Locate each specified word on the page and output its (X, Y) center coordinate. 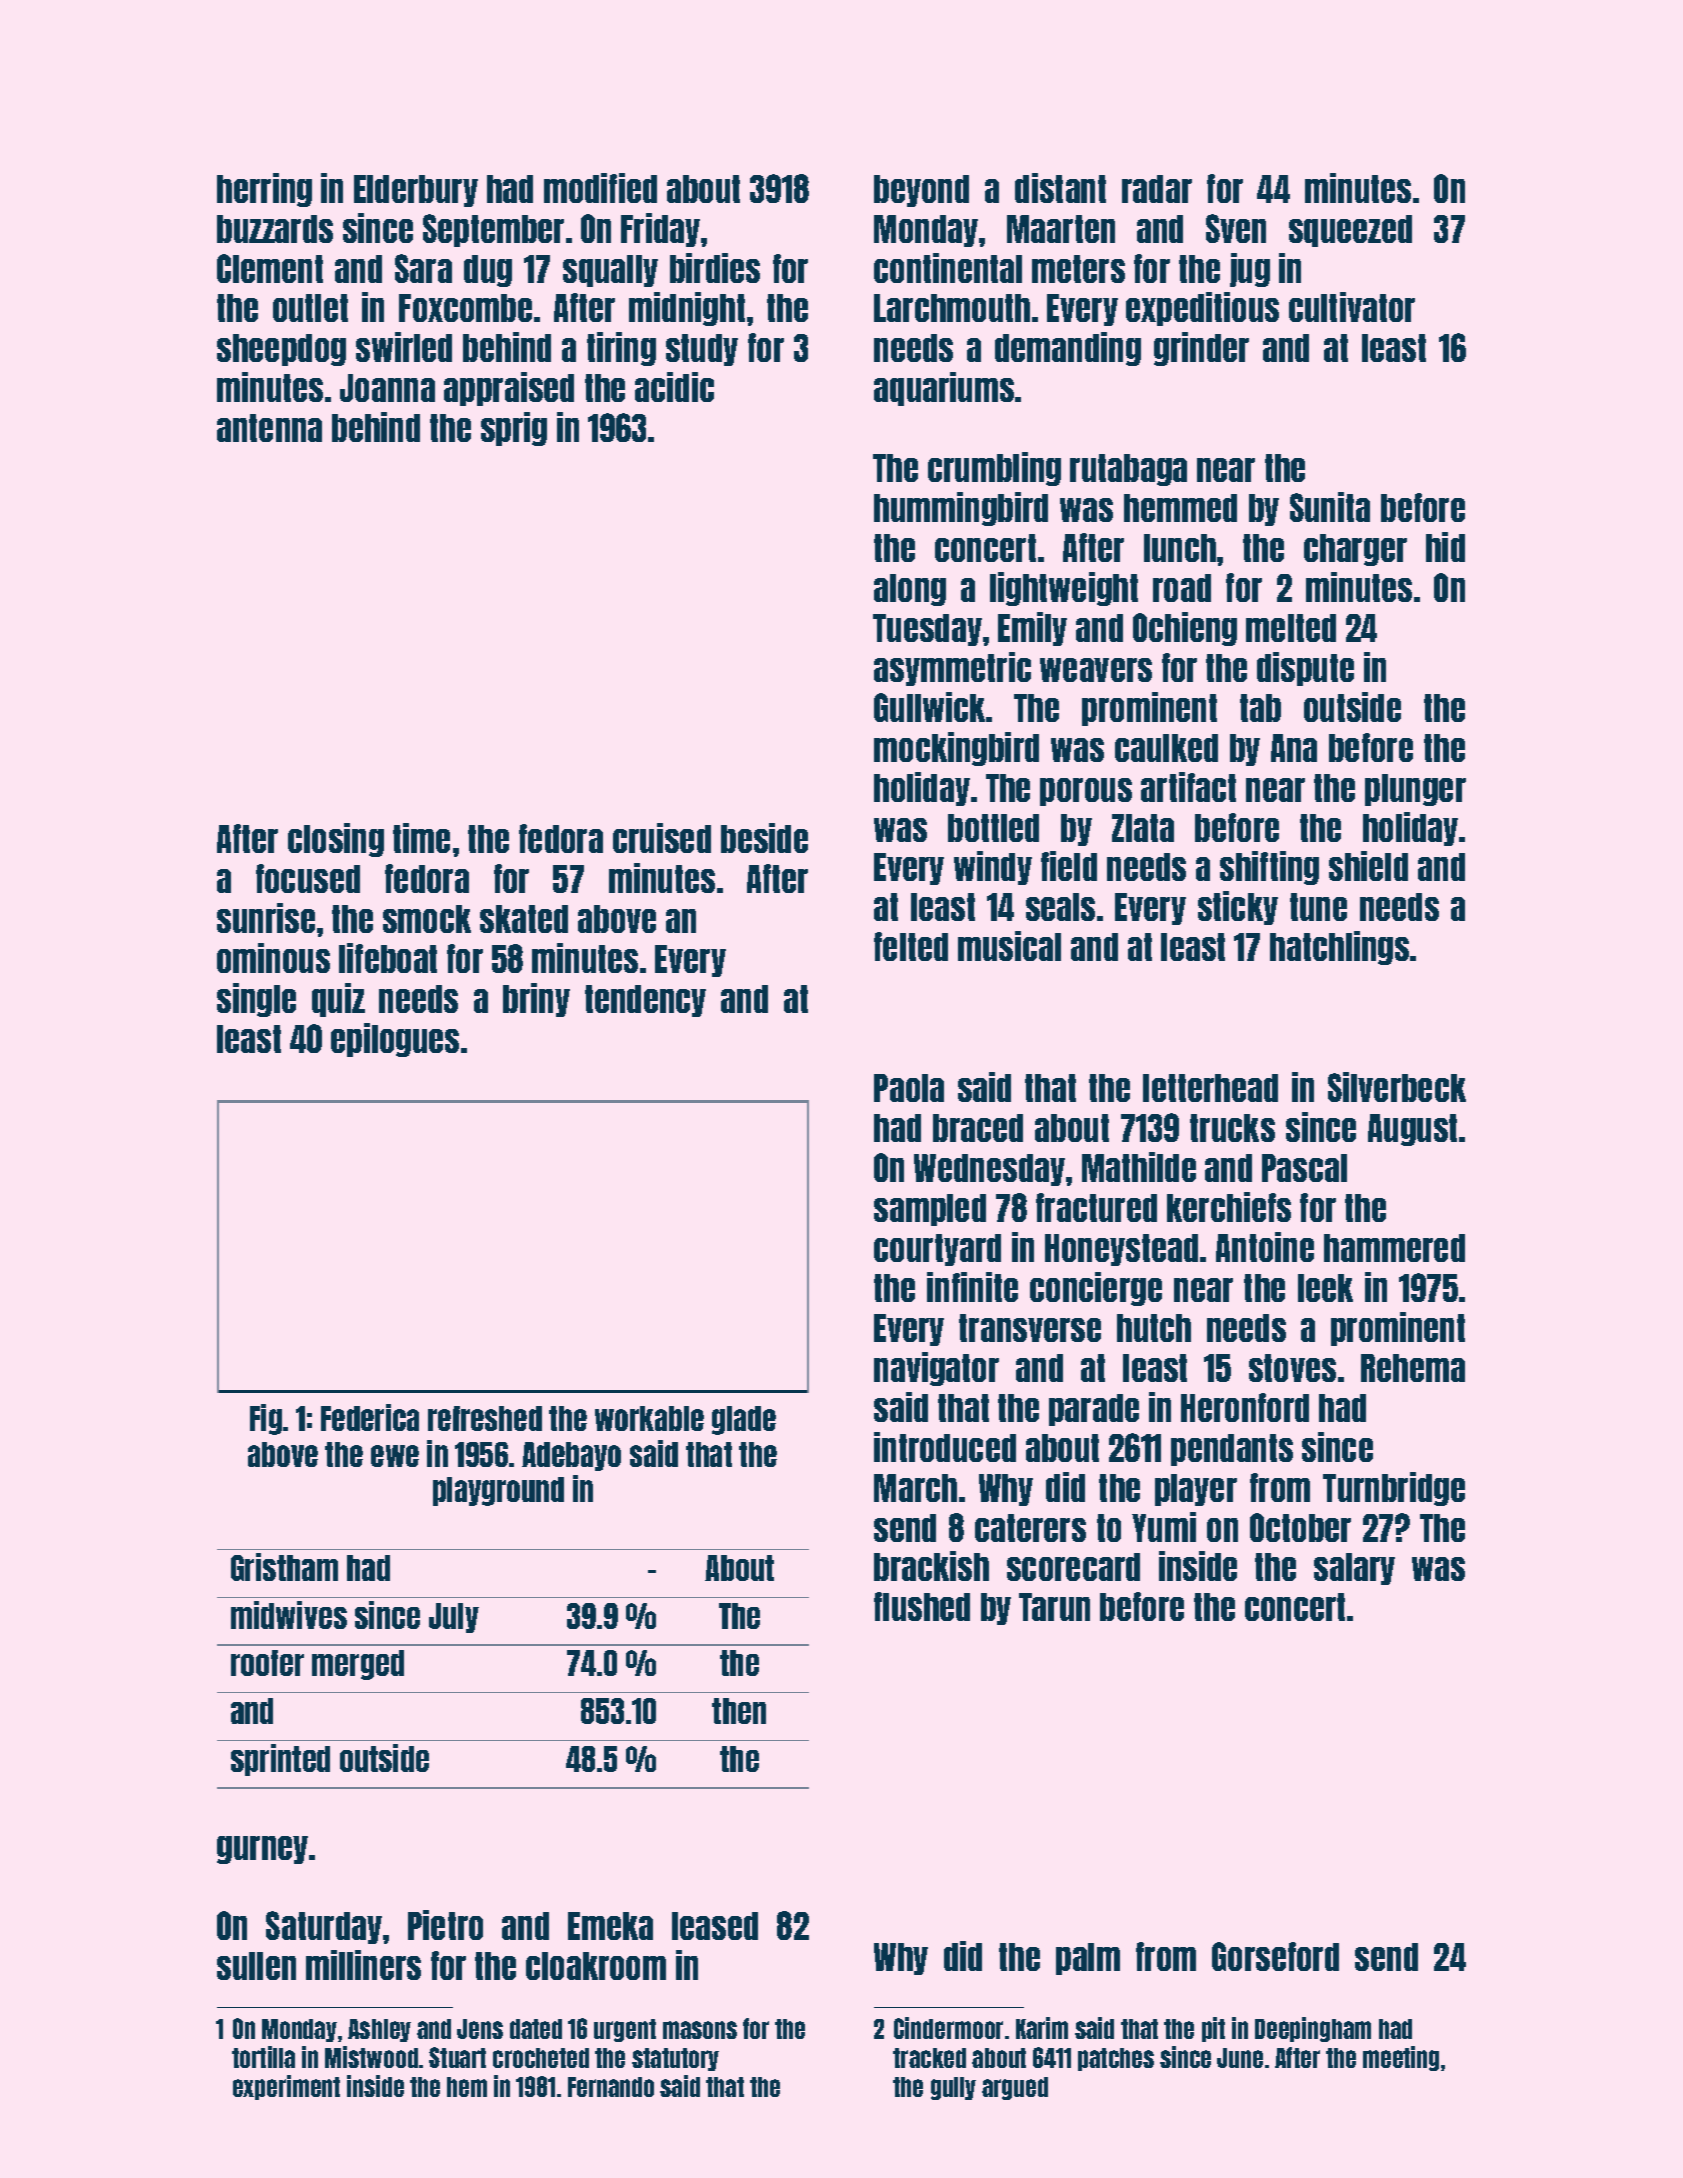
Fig (266, 1419)
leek (1325, 1288)
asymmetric (952, 669)
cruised (662, 838)
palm (1088, 1959)
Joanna (387, 388)
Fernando (611, 2087)
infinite (972, 1287)
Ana (1294, 748)
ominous (273, 958)
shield (1368, 866)
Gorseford (1275, 1956)
